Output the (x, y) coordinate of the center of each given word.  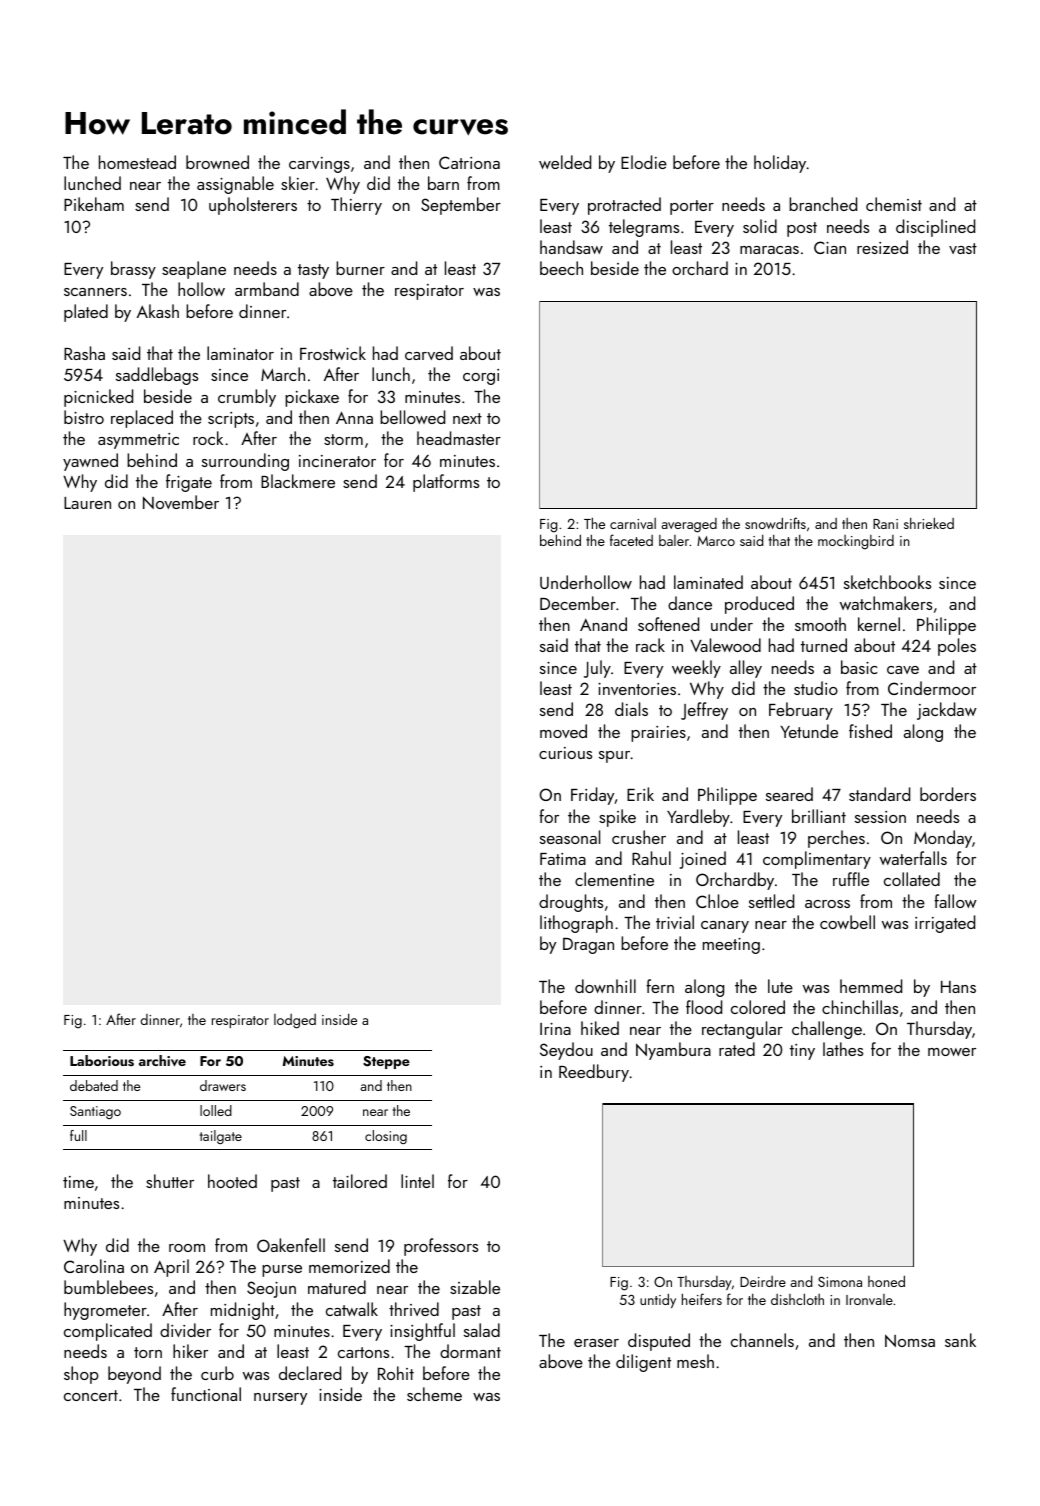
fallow (955, 901)
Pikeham (94, 204)
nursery (280, 1399)
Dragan (588, 946)
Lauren (87, 503)
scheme (434, 1394)
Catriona (469, 162)
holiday (780, 164)
